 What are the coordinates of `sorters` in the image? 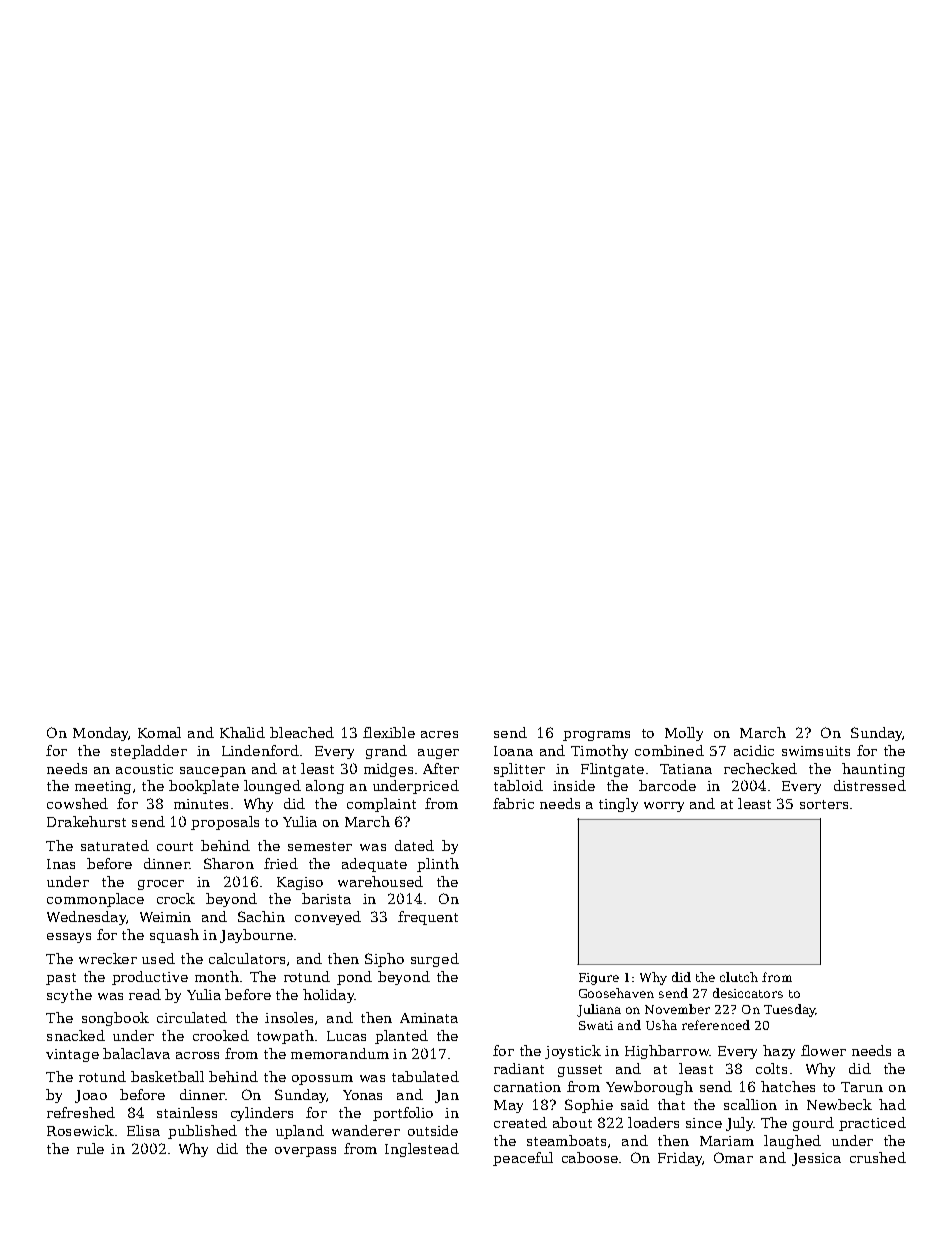 It's located at (824, 804).
